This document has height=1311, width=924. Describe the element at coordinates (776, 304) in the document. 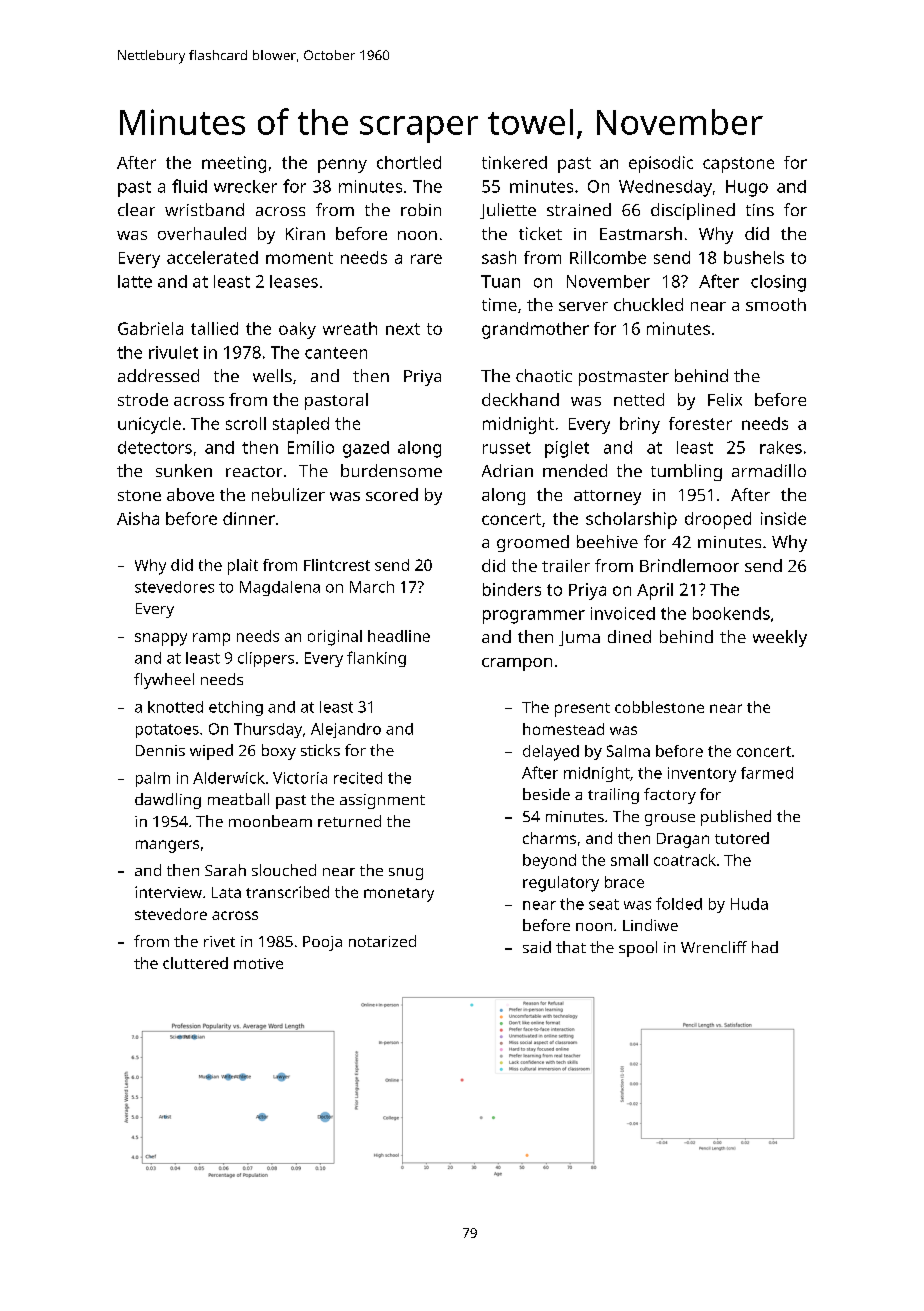

I see `smooth` at that location.
